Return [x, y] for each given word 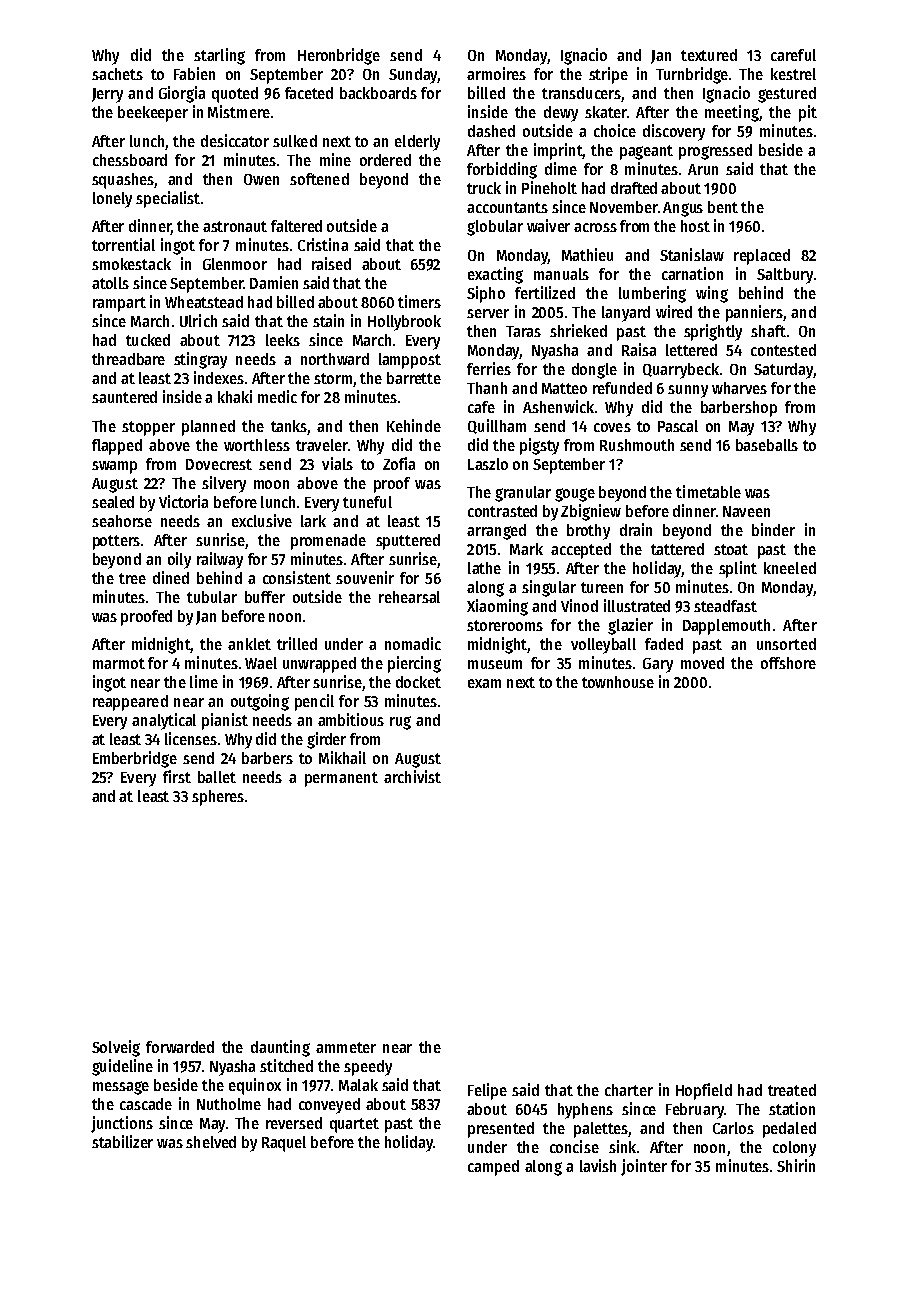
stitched [286, 1065]
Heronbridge [339, 56]
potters [116, 542]
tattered [677, 549]
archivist [412, 776]
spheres [218, 798]
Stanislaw [692, 254]
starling [219, 56]
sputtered [408, 542]
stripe [608, 75]
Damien [274, 282]
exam [484, 683]
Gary [658, 665]
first [177, 776]
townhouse [618, 682]
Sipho [486, 294]
